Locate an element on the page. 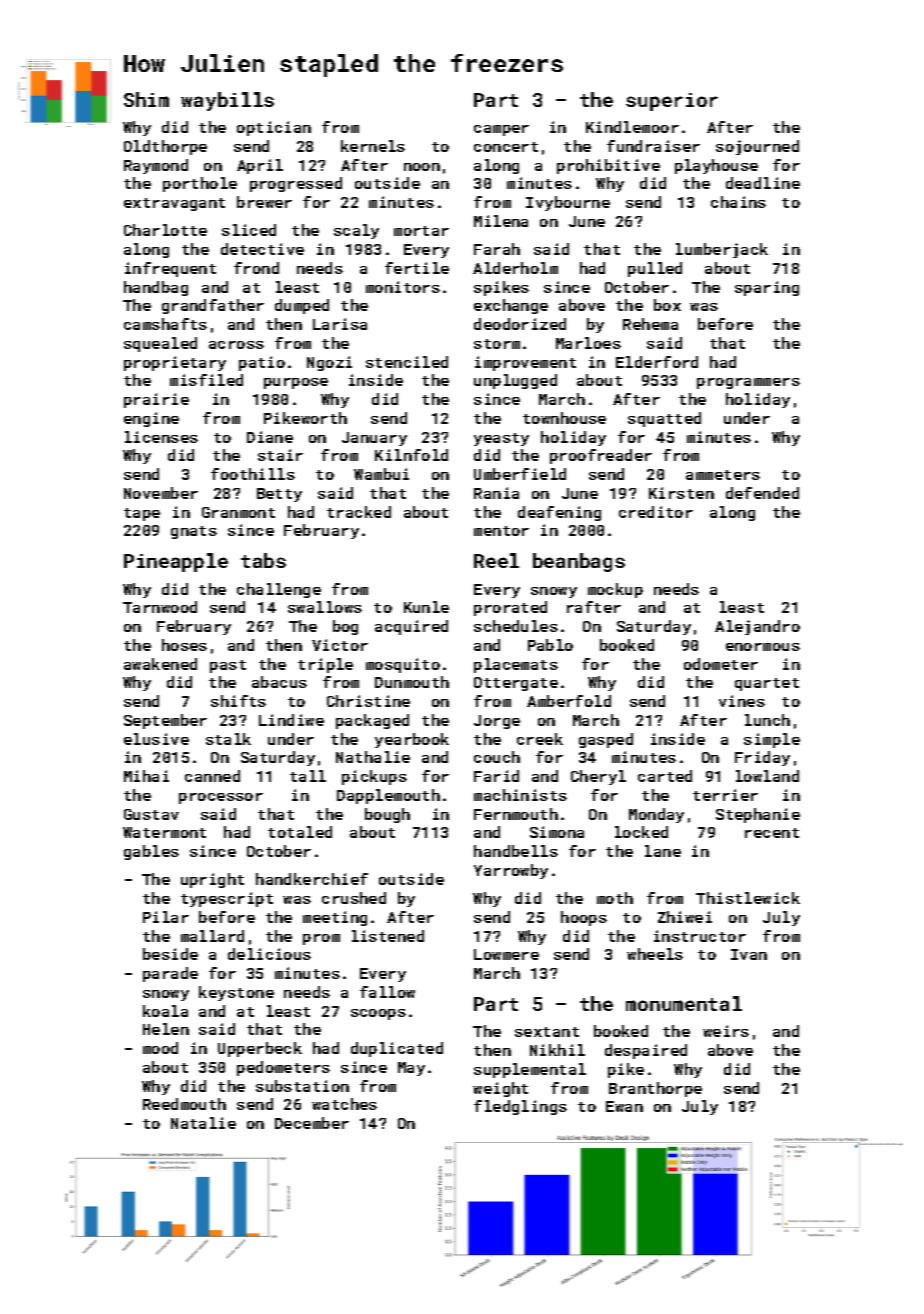  defended is located at coordinates (762, 493).
